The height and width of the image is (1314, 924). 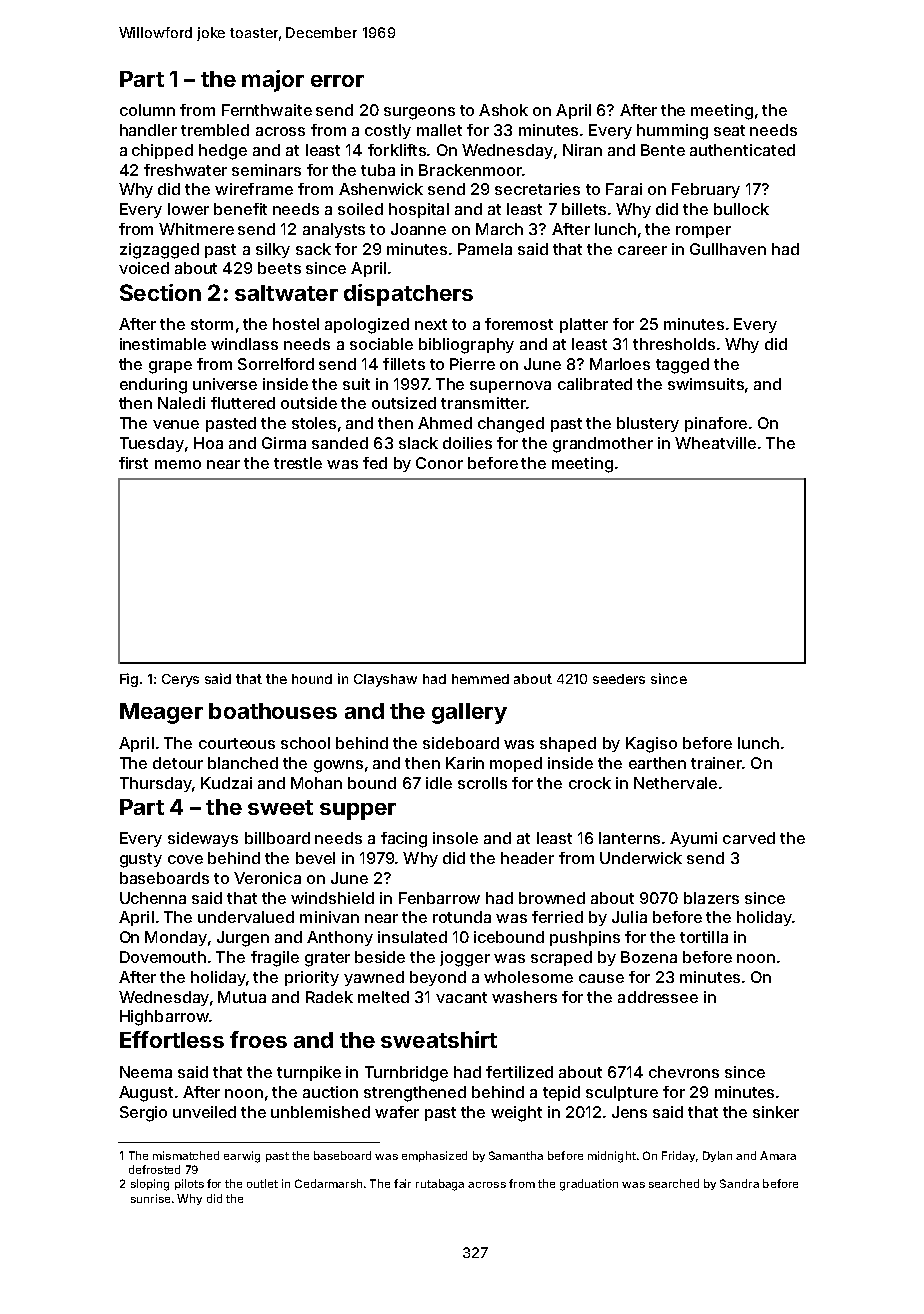 What do you see at coordinates (729, 130) in the image?
I see `seat` at bounding box center [729, 130].
